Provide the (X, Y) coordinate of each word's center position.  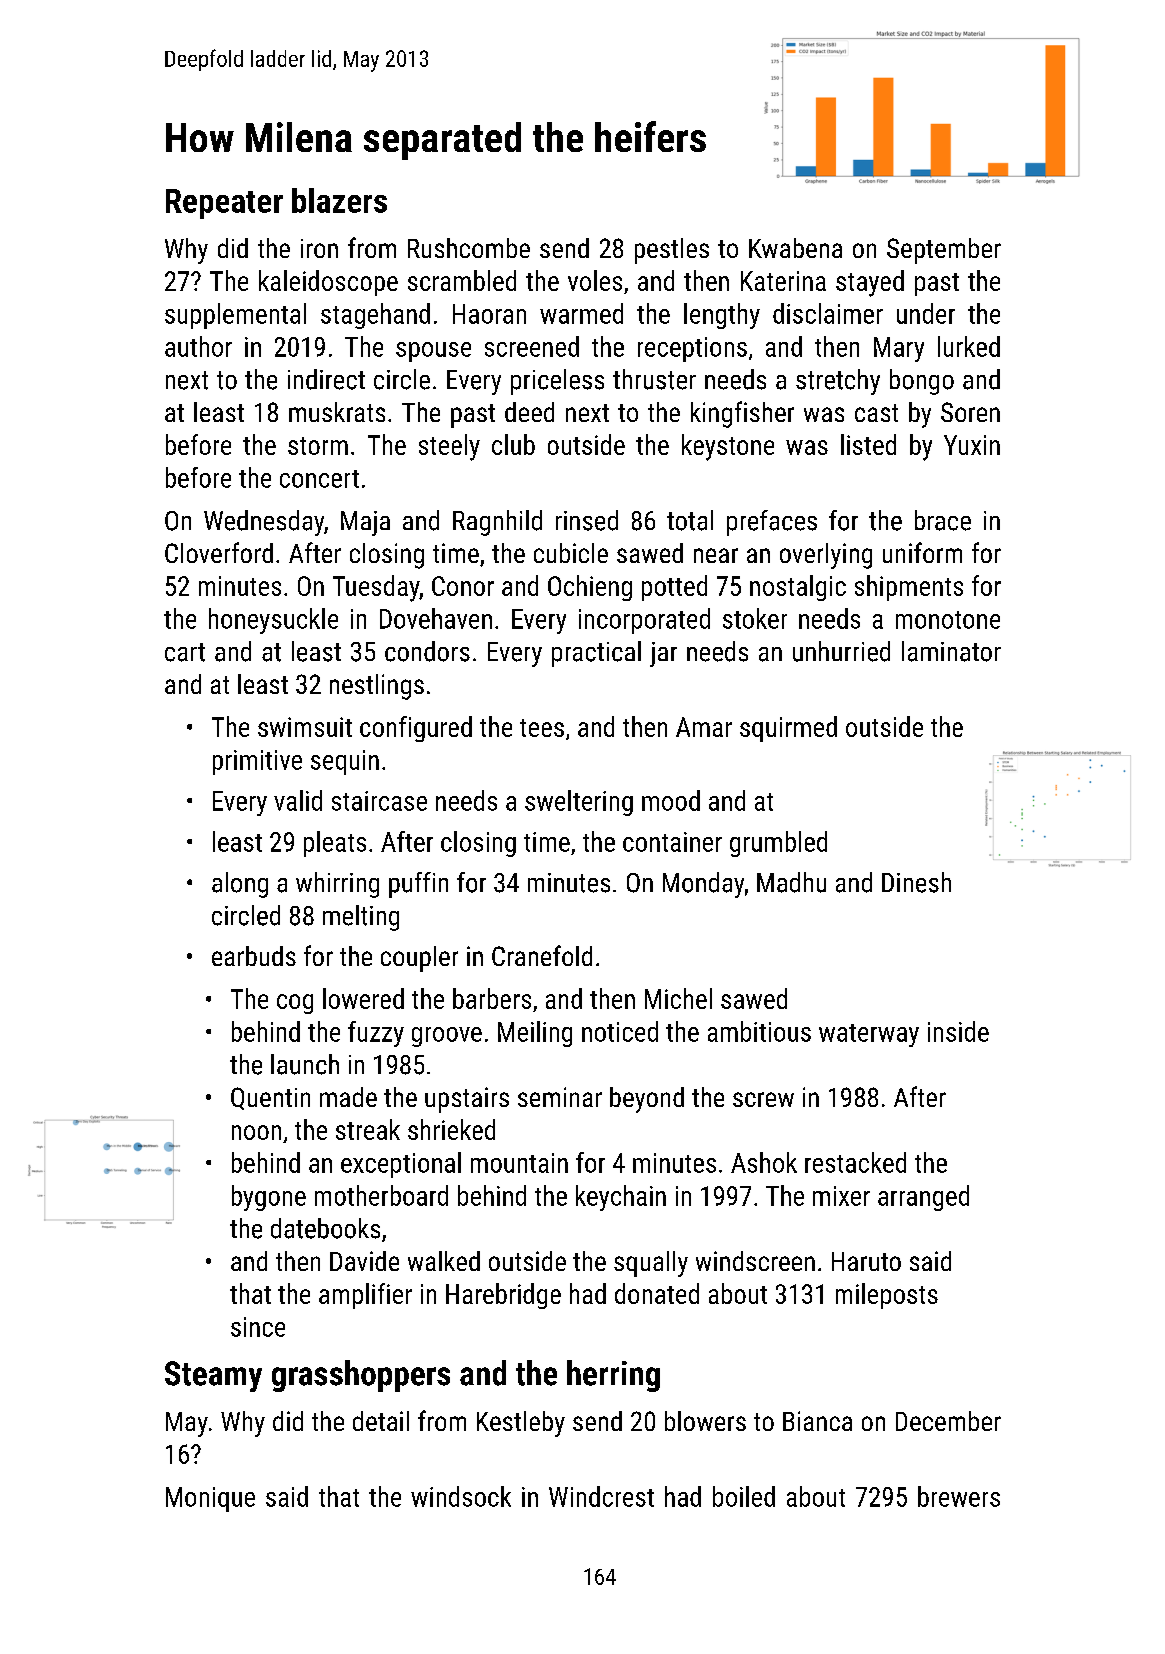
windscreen (755, 1261)
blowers (705, 1421)
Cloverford (219, 552)
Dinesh (916, 882)
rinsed (587, 520)
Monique (210, 1499)
